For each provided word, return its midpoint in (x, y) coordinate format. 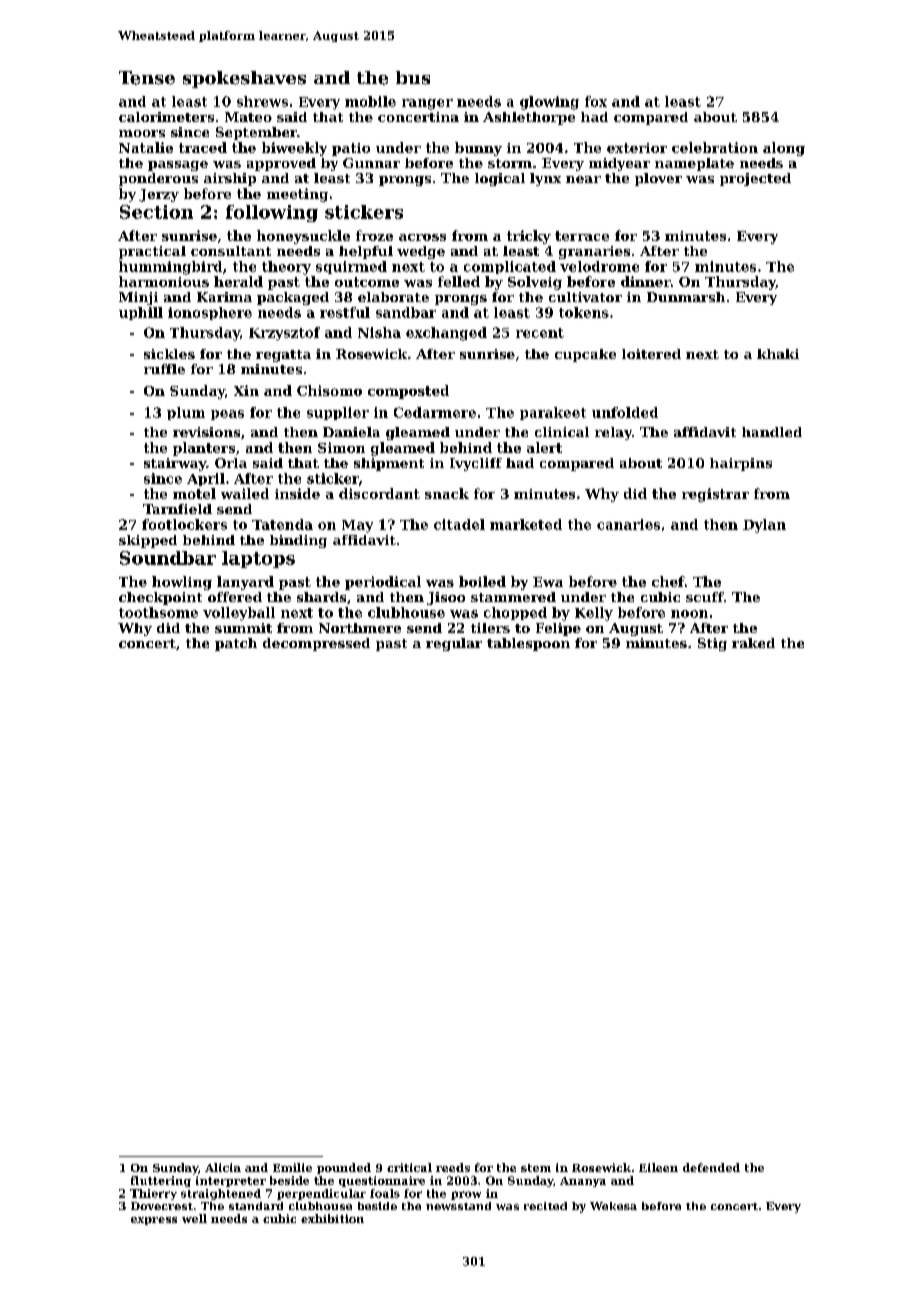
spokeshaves (244, 79)
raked (753, 643)
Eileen (658, 1167)
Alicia (223, 1167)
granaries (594, 252)
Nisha (379, 332)
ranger (427, 104)
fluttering (161, 1181)
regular (454, 644)
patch (236, 644)
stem (536, 1168)
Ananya (583, 1182)
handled (772, 432)
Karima (224, 297)
